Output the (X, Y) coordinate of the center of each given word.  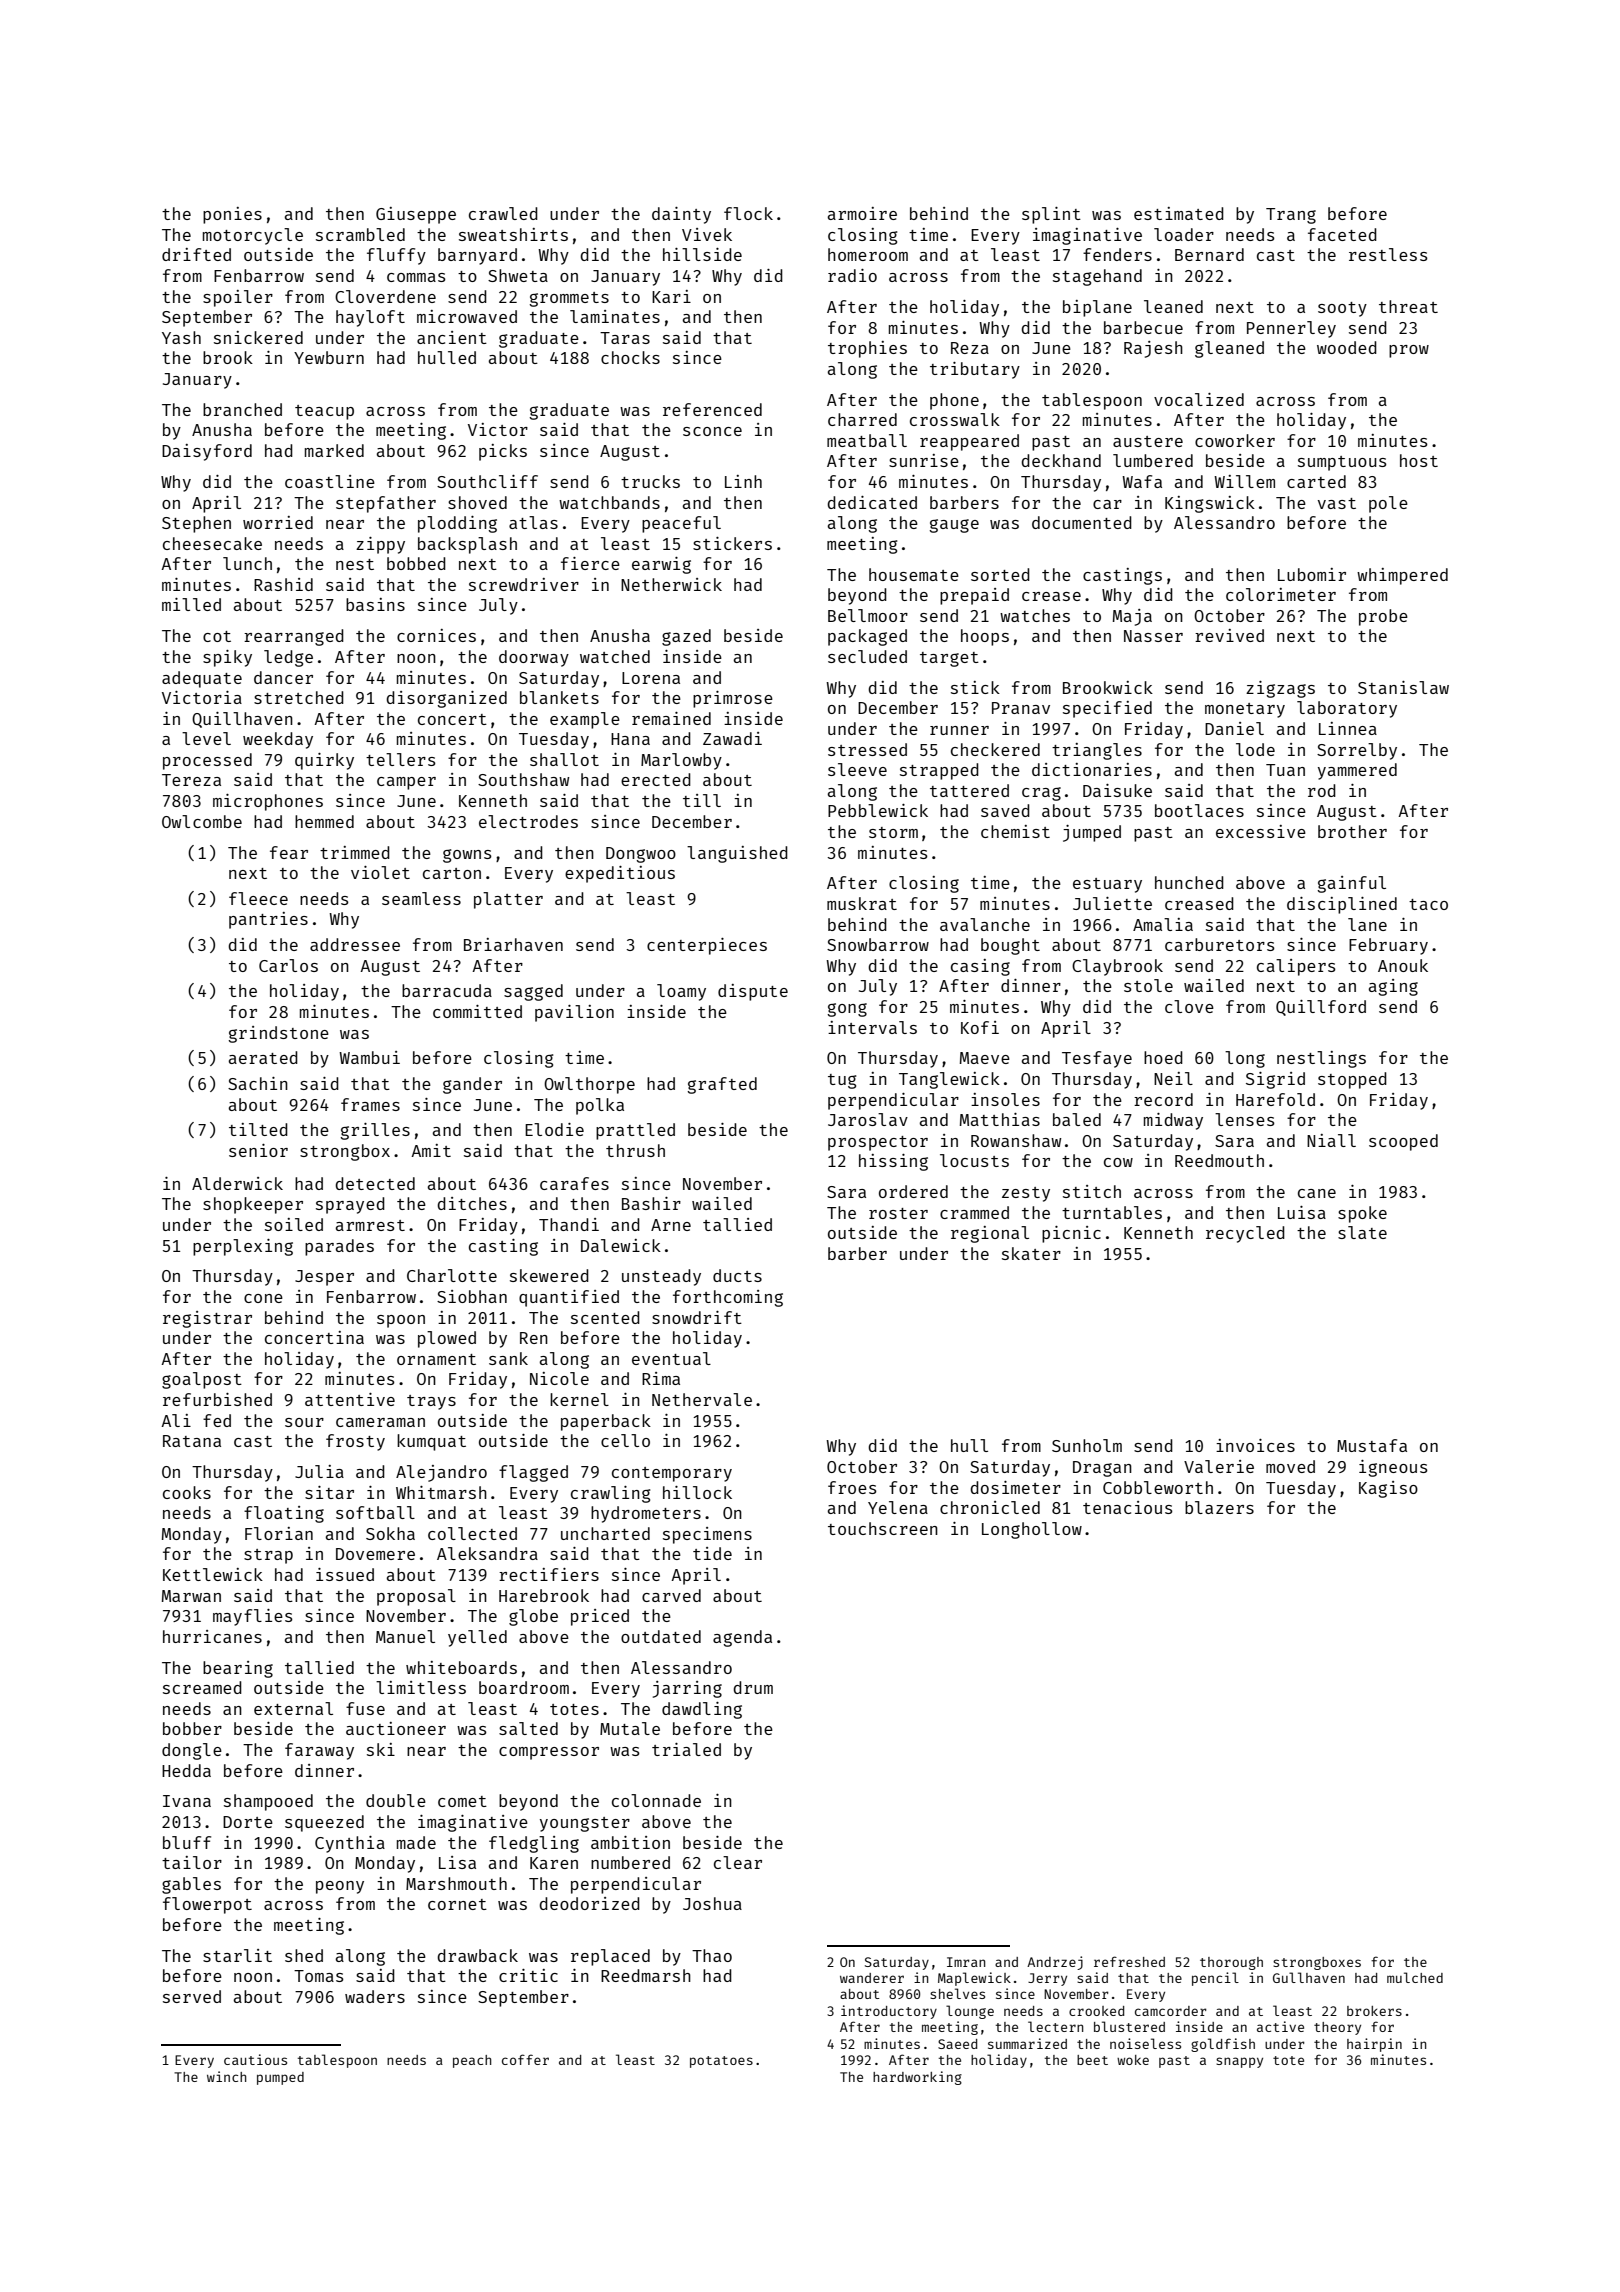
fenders (1117, 254)
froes (852, 1487)
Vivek (707, 234)
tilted (258, 1129)
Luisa (1302, 1212)
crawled (503, 213)
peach (472, 2061)
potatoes (721, 2062)
